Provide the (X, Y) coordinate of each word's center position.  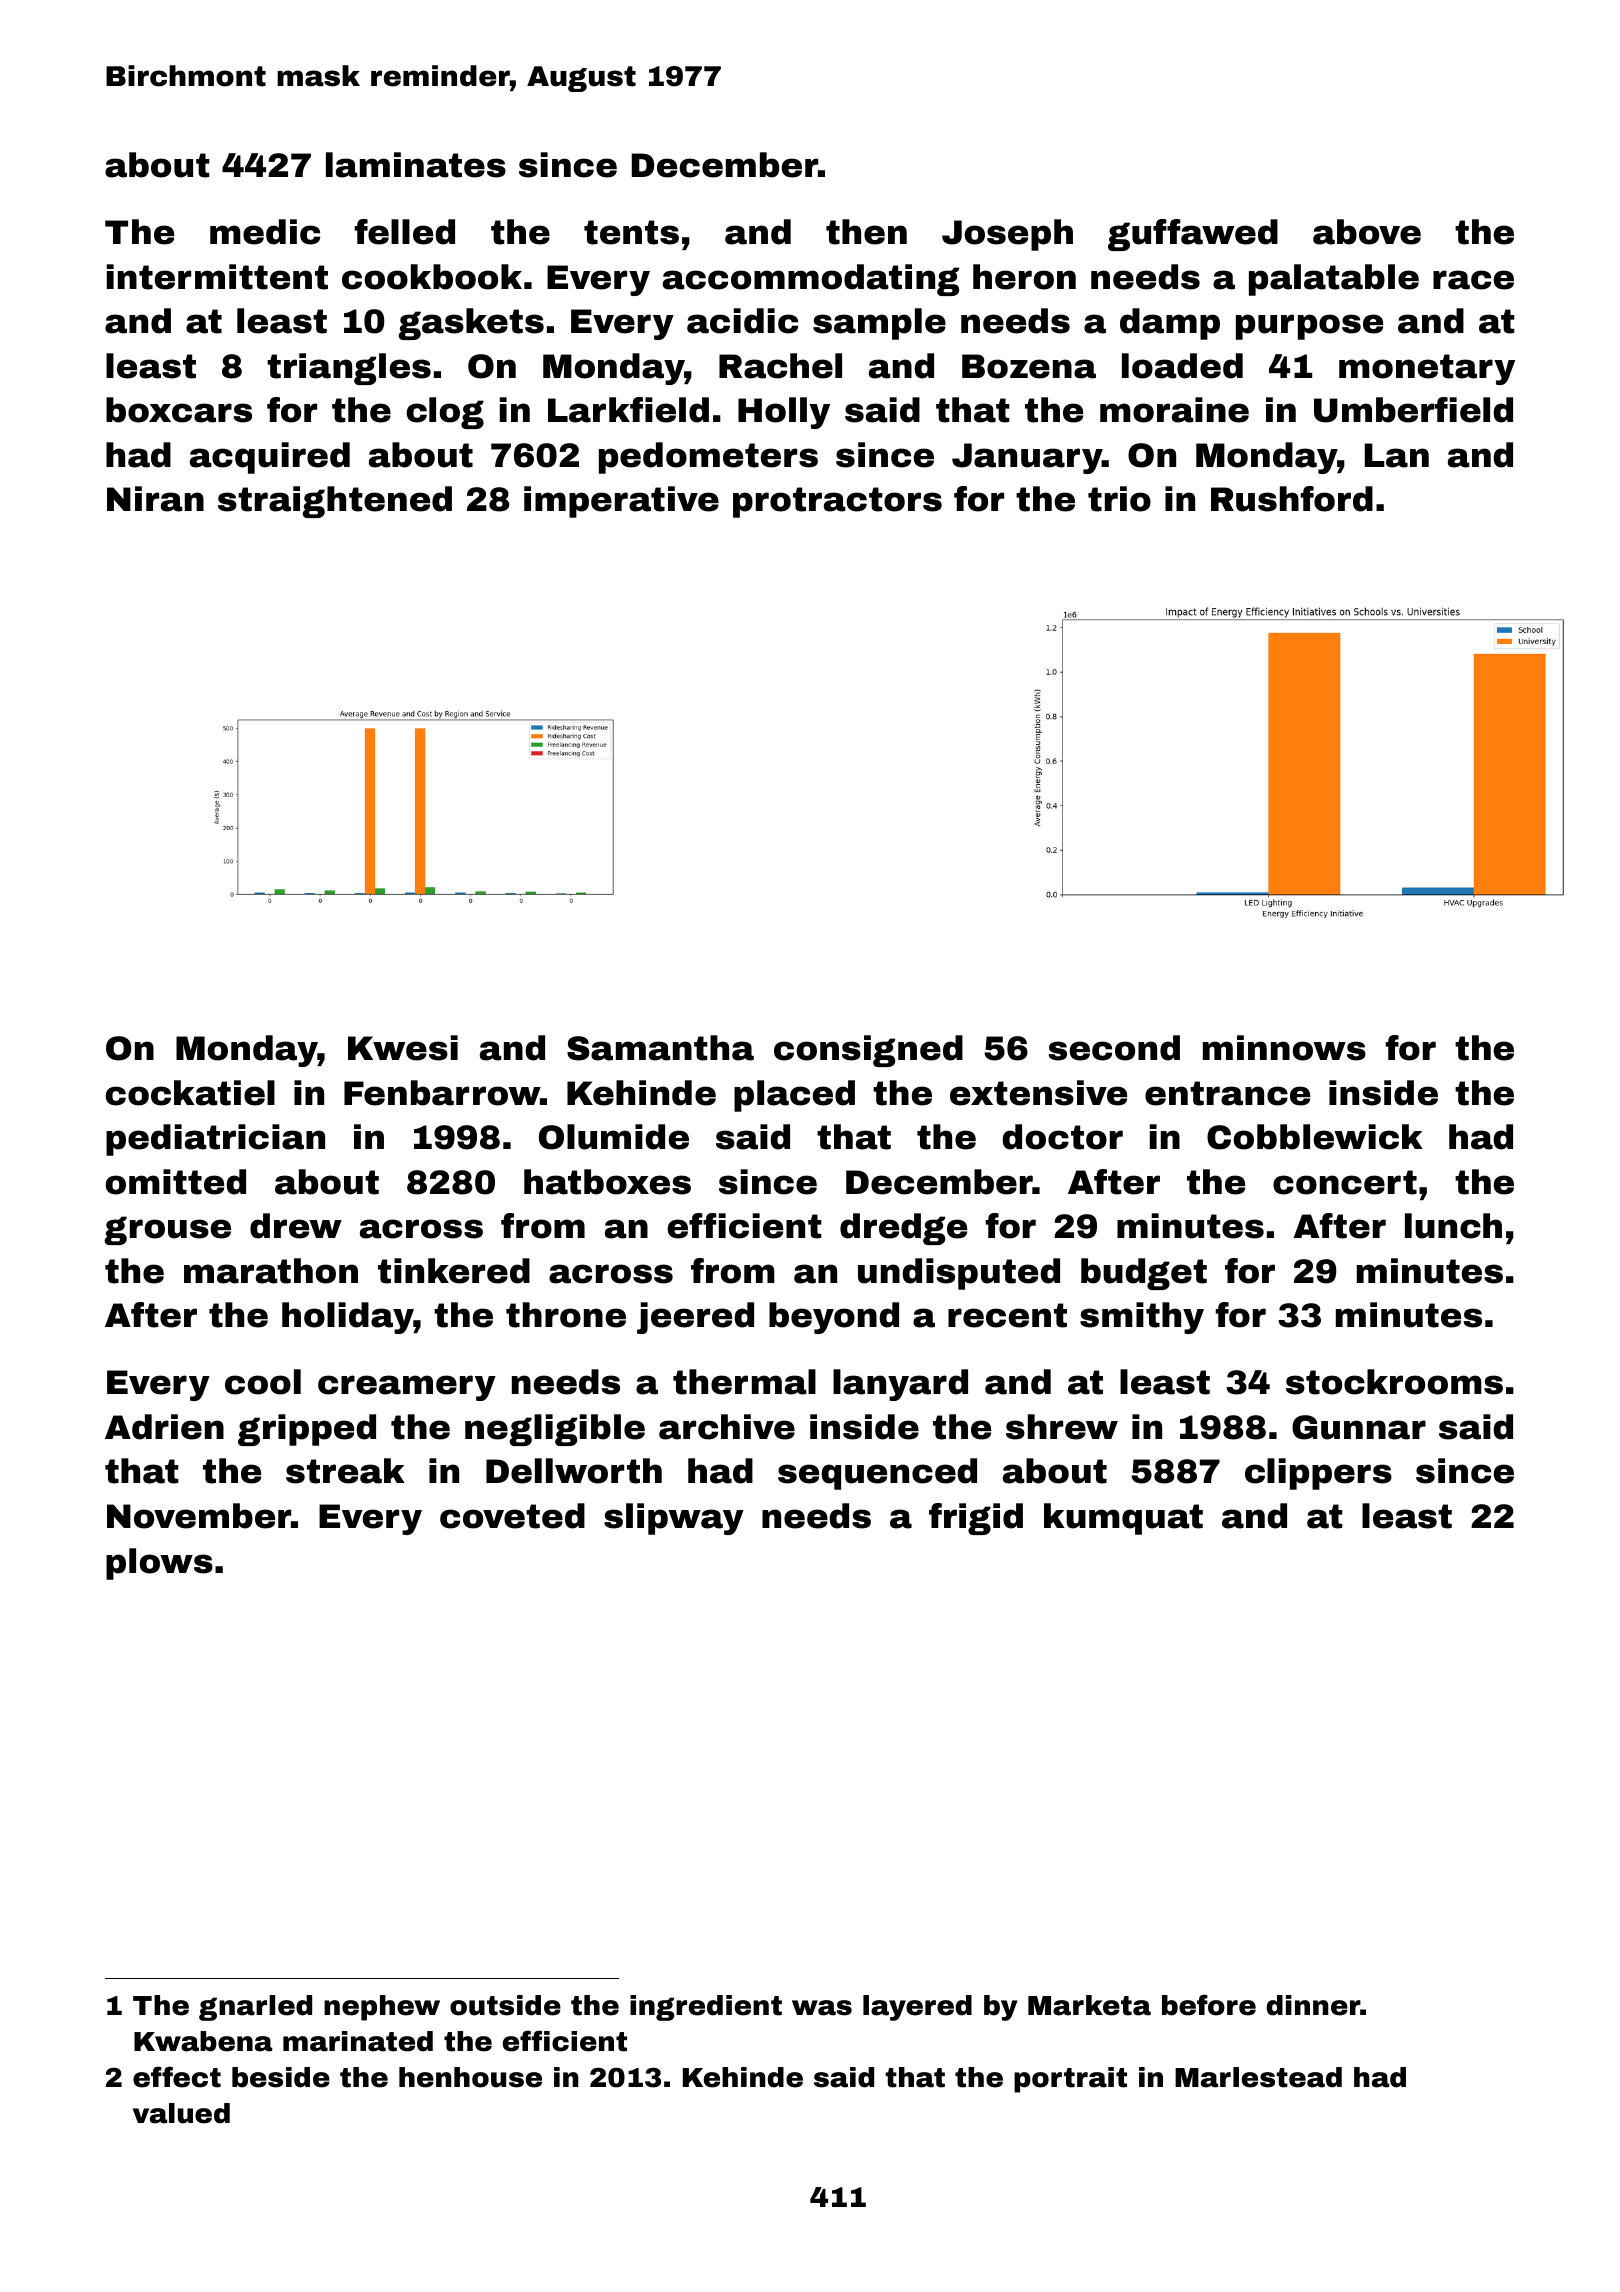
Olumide (614, 1137)
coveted (512, 1516)
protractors (837, 502)
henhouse (470, 2077)
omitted (176, 1182)
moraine (1174, 410)
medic (265, 232)
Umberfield (1413, 410)
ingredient (706, 2008)
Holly (784, 413)
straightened (335, 502)
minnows (1284, 1048)
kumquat (1123, 1519)
